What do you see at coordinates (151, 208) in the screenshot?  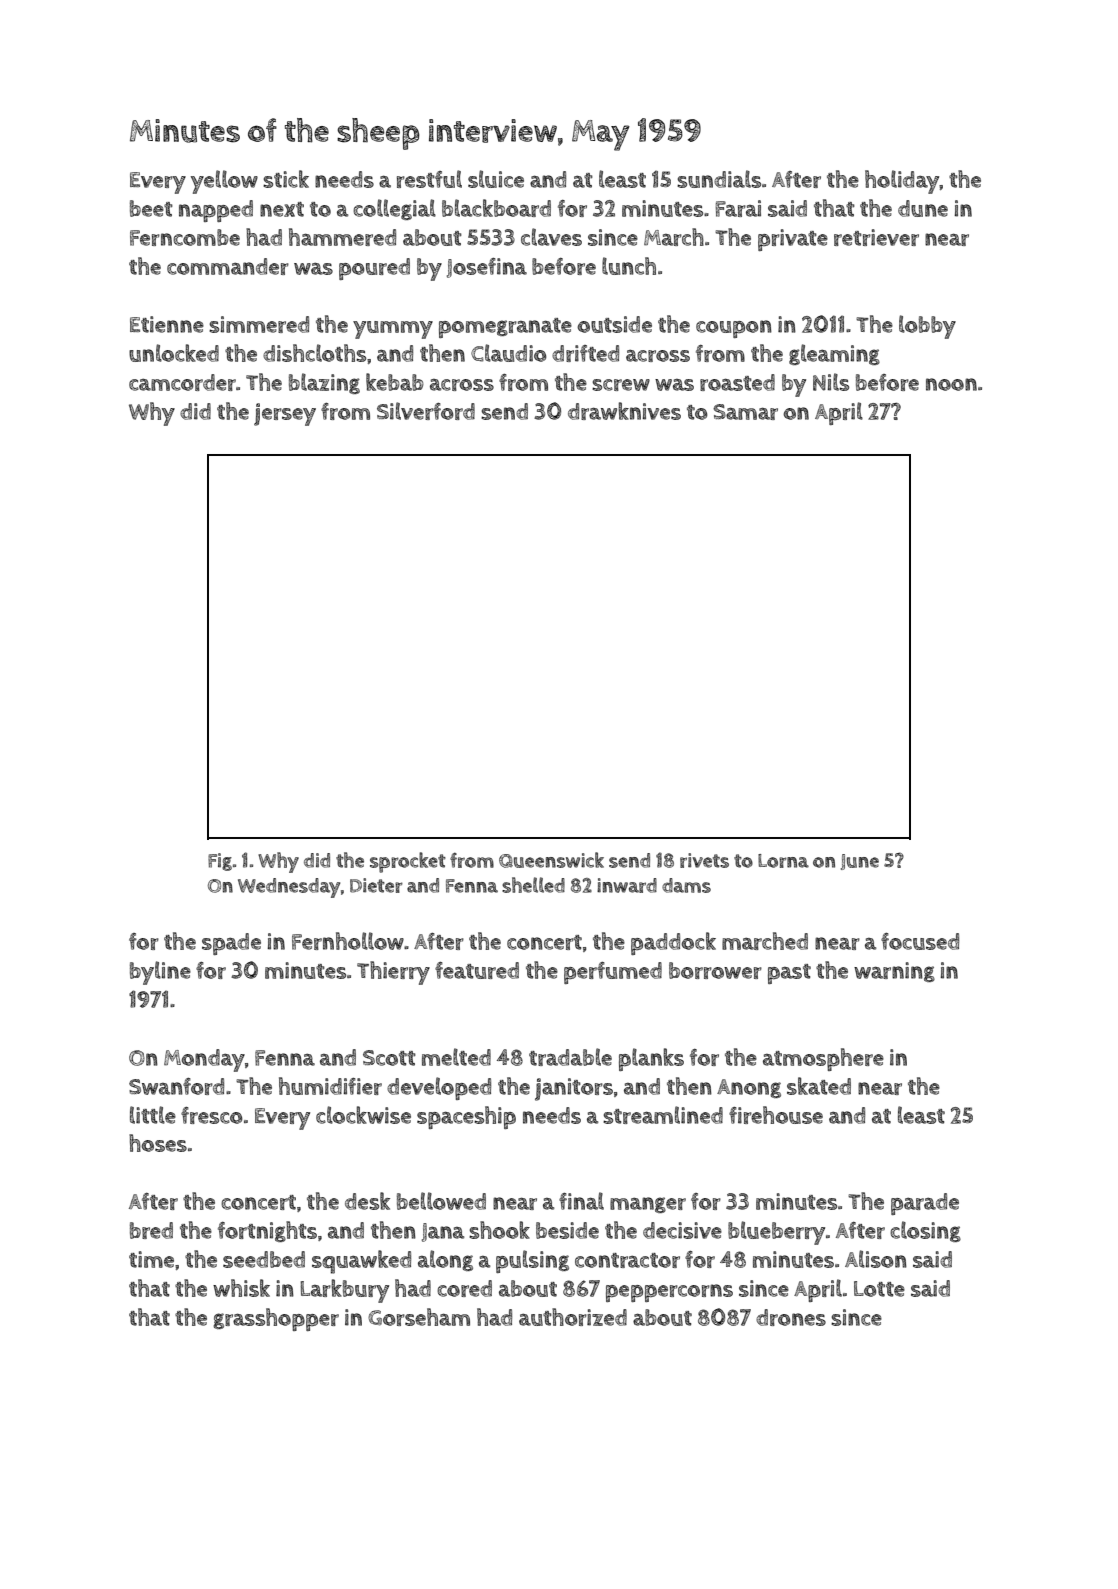 I see `beet` at bounding box center [151, 208].
